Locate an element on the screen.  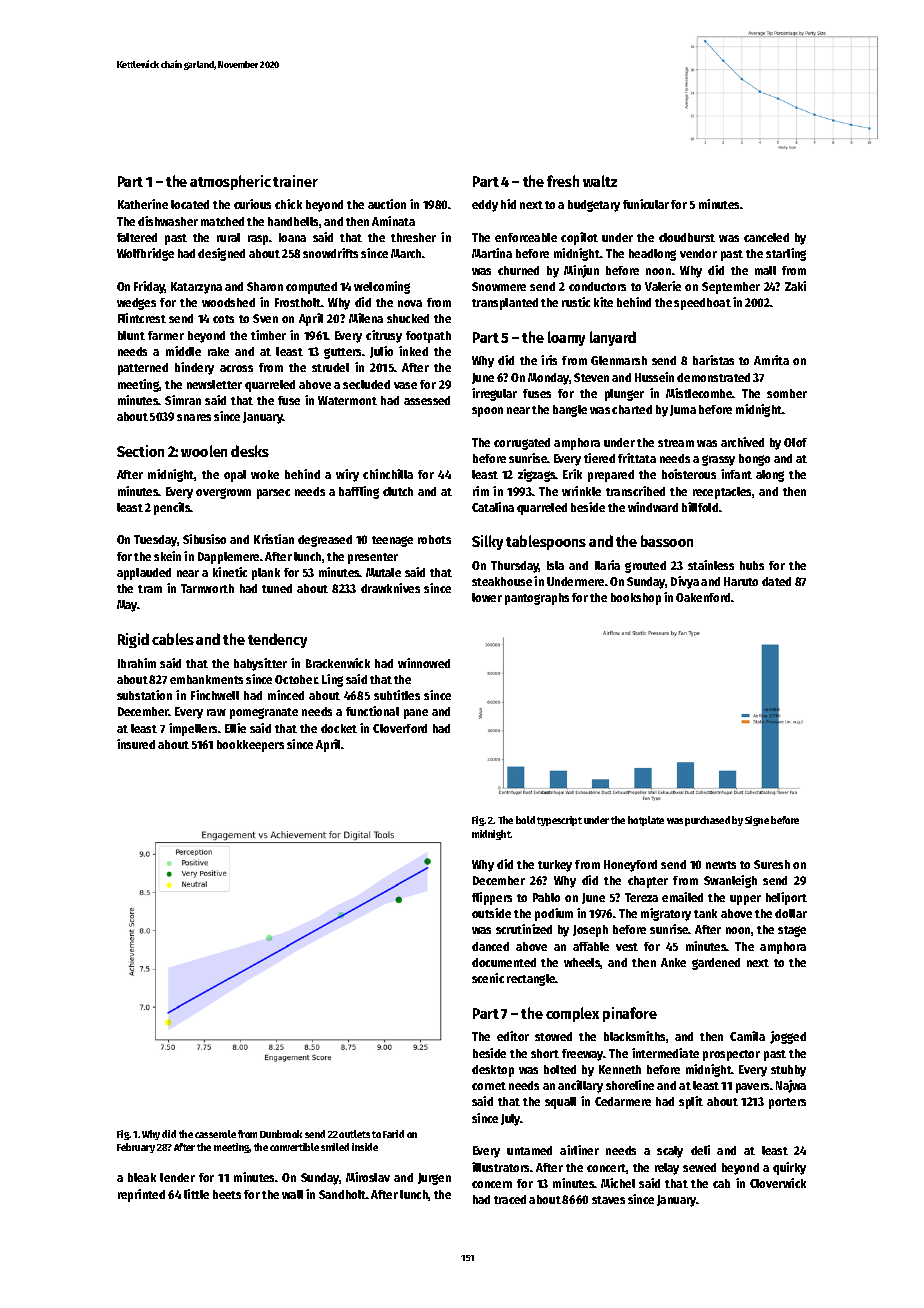
bookkeepers is located at coordinates (250, 746).
